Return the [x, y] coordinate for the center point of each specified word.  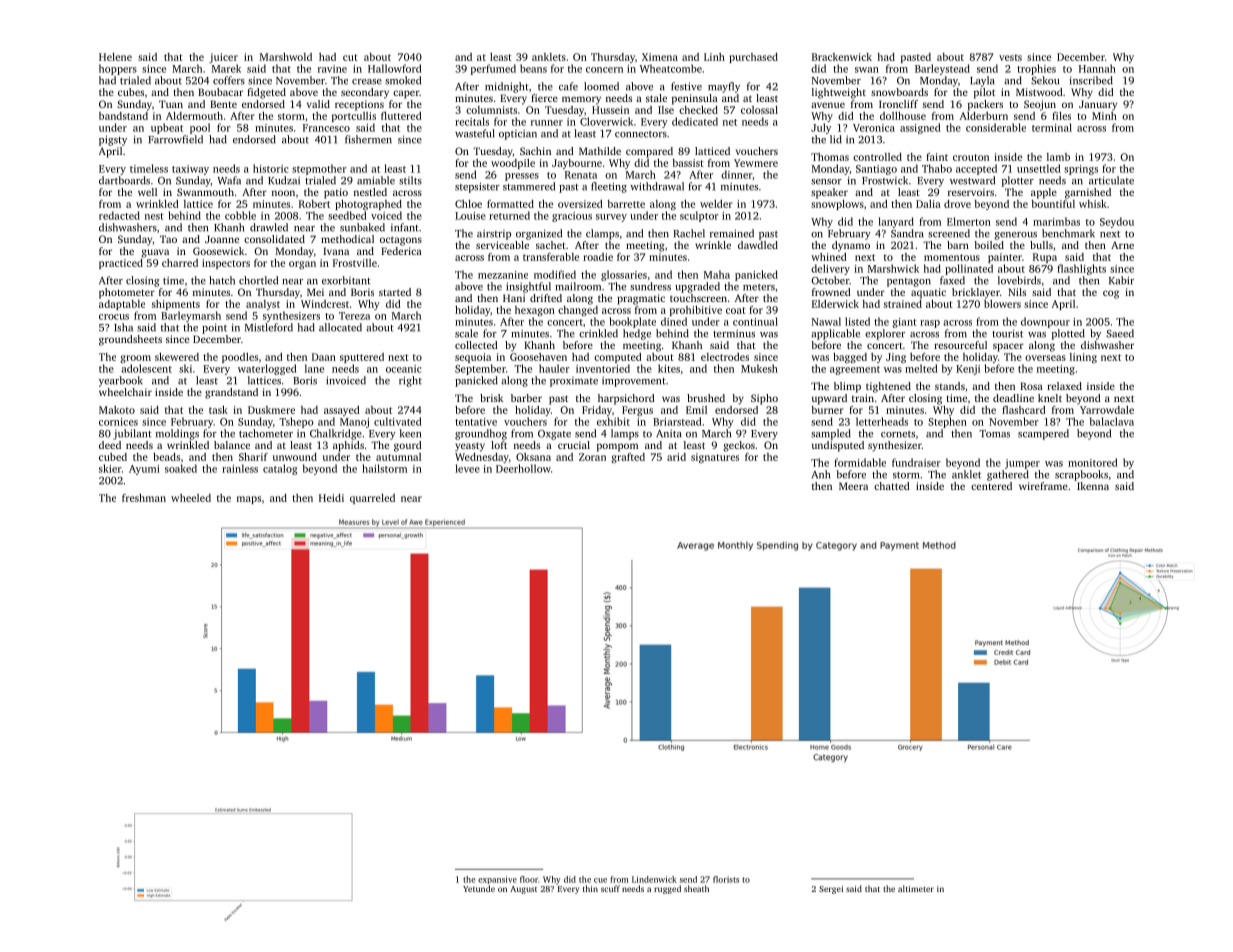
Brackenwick [842, 57]
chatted [892, 486]
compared [649, 152]
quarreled [372, 499]
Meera [853, 486]
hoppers [118, 69]
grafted [628, 458]
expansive [497, 880]
